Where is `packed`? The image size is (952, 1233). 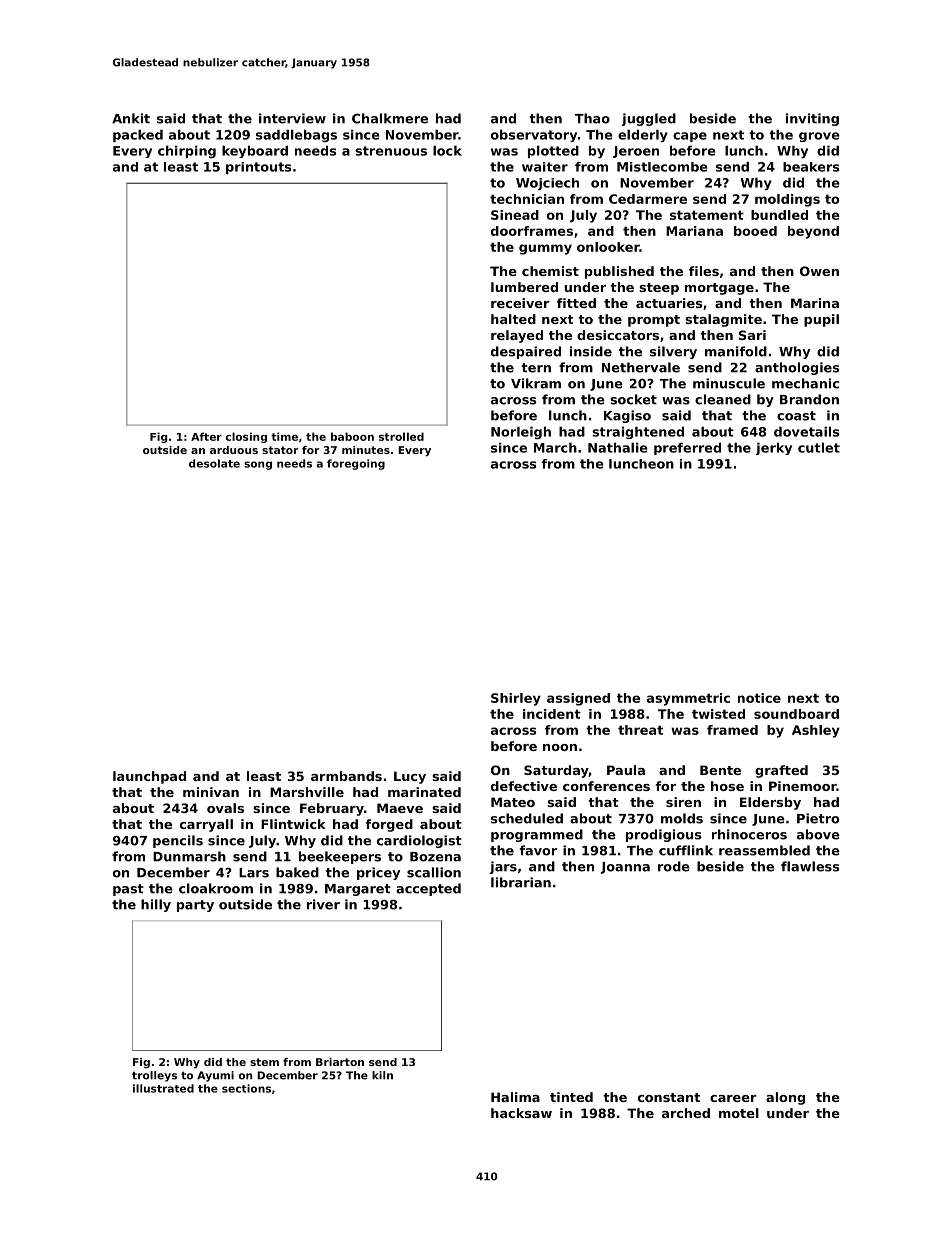
packed is located at coordinates (138, 135).
